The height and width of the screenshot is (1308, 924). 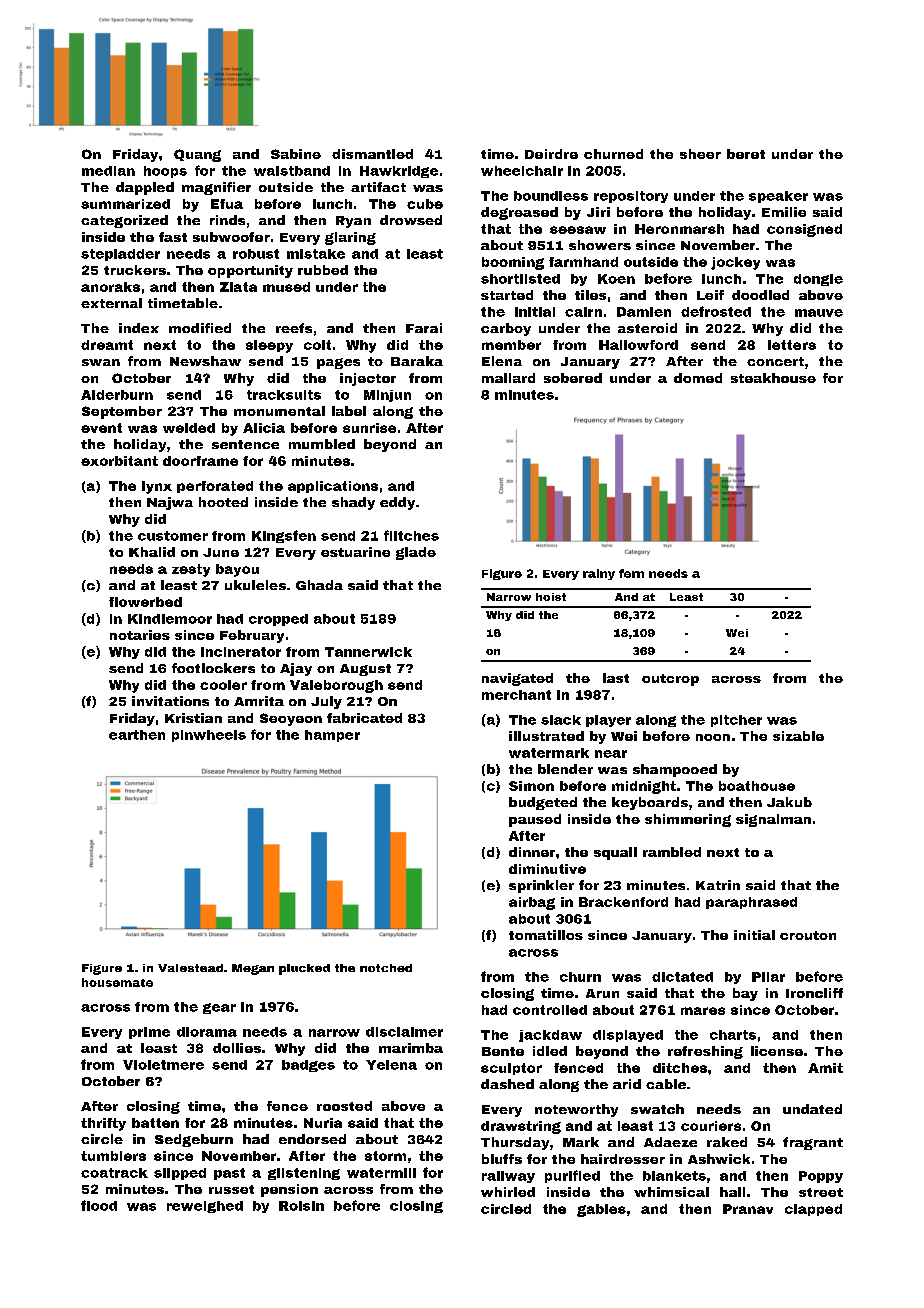 I want to click on Roisin, so click(x=301, y=1206).
